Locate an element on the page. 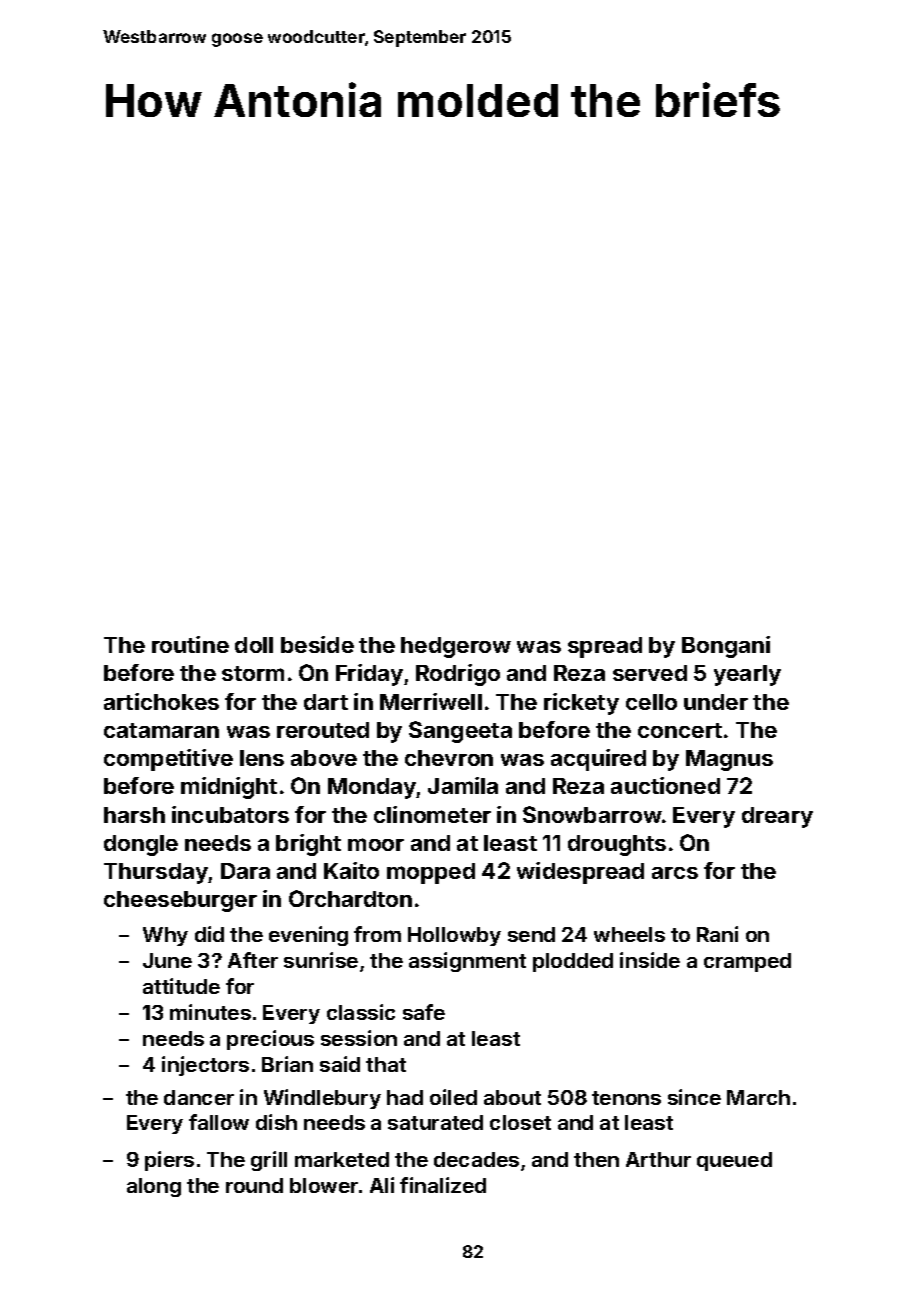  catamaran is located at coordinates (161, 730).
